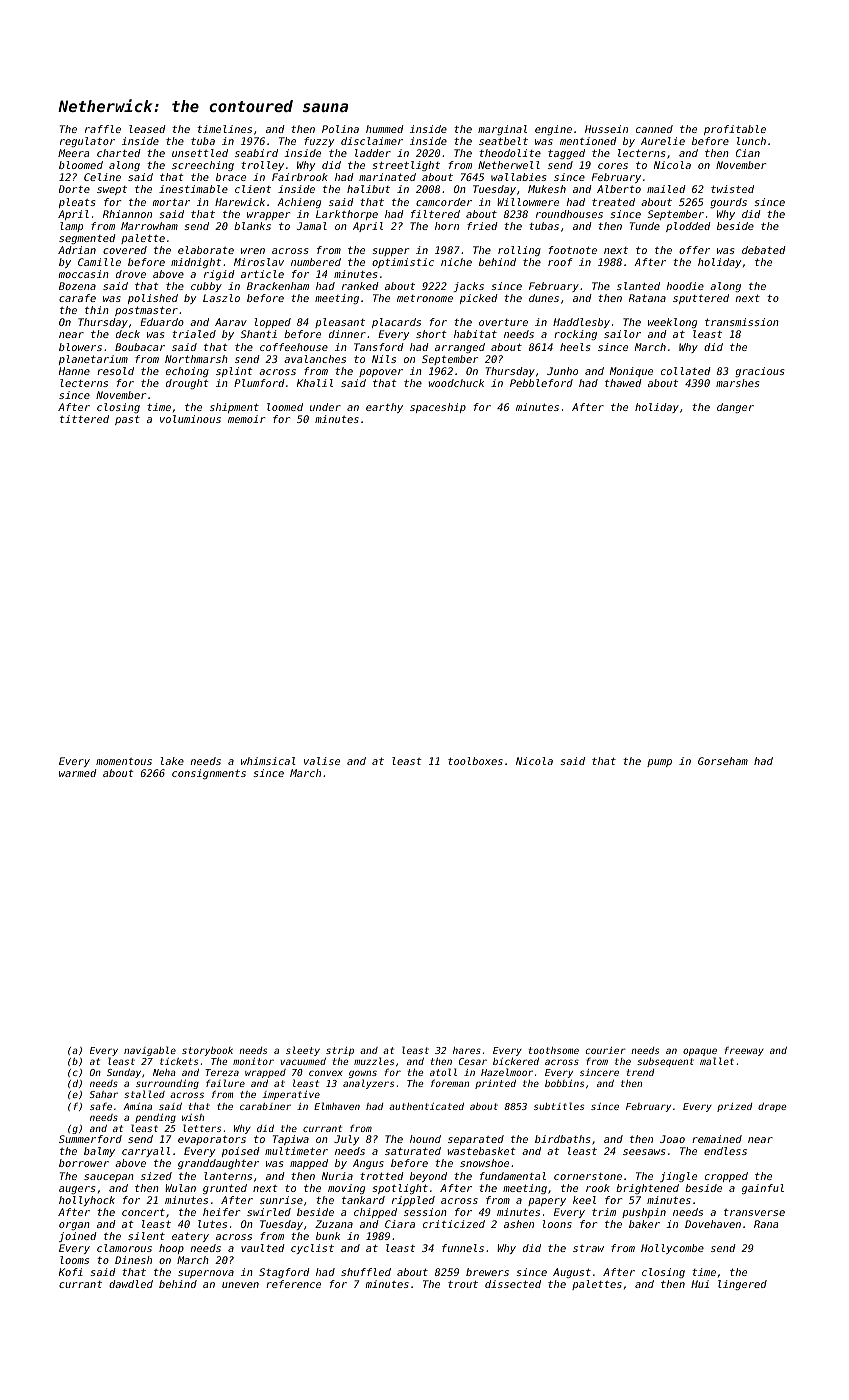 The width and height of the document is (849, 1400). Describe the element at coordinates (172, 761) in the document. I see `lake` at that location.
